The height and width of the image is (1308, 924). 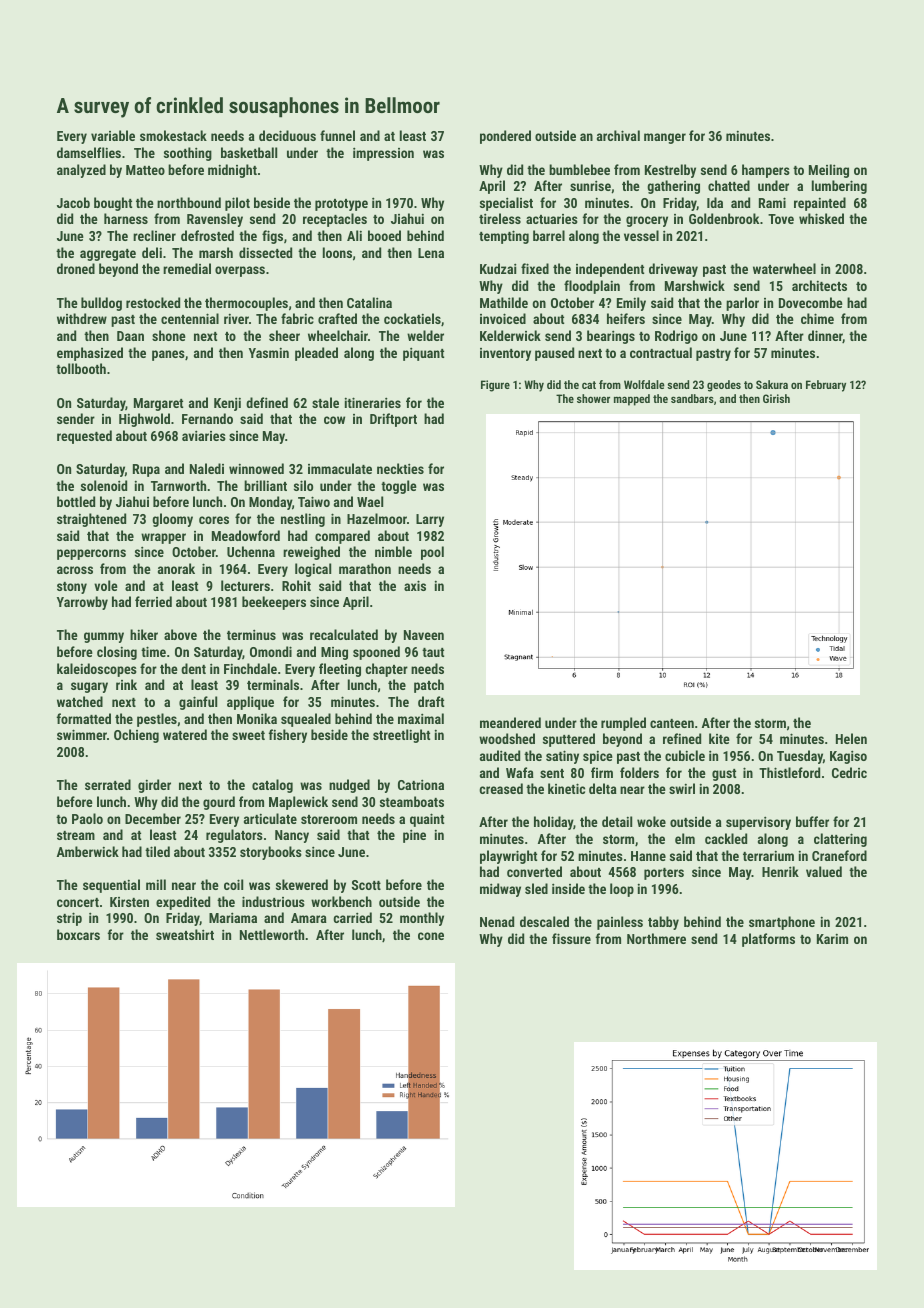 What do you see at coordinates (76, 501) in the image?
I see `bottled` at bounding box center [76, 501].
